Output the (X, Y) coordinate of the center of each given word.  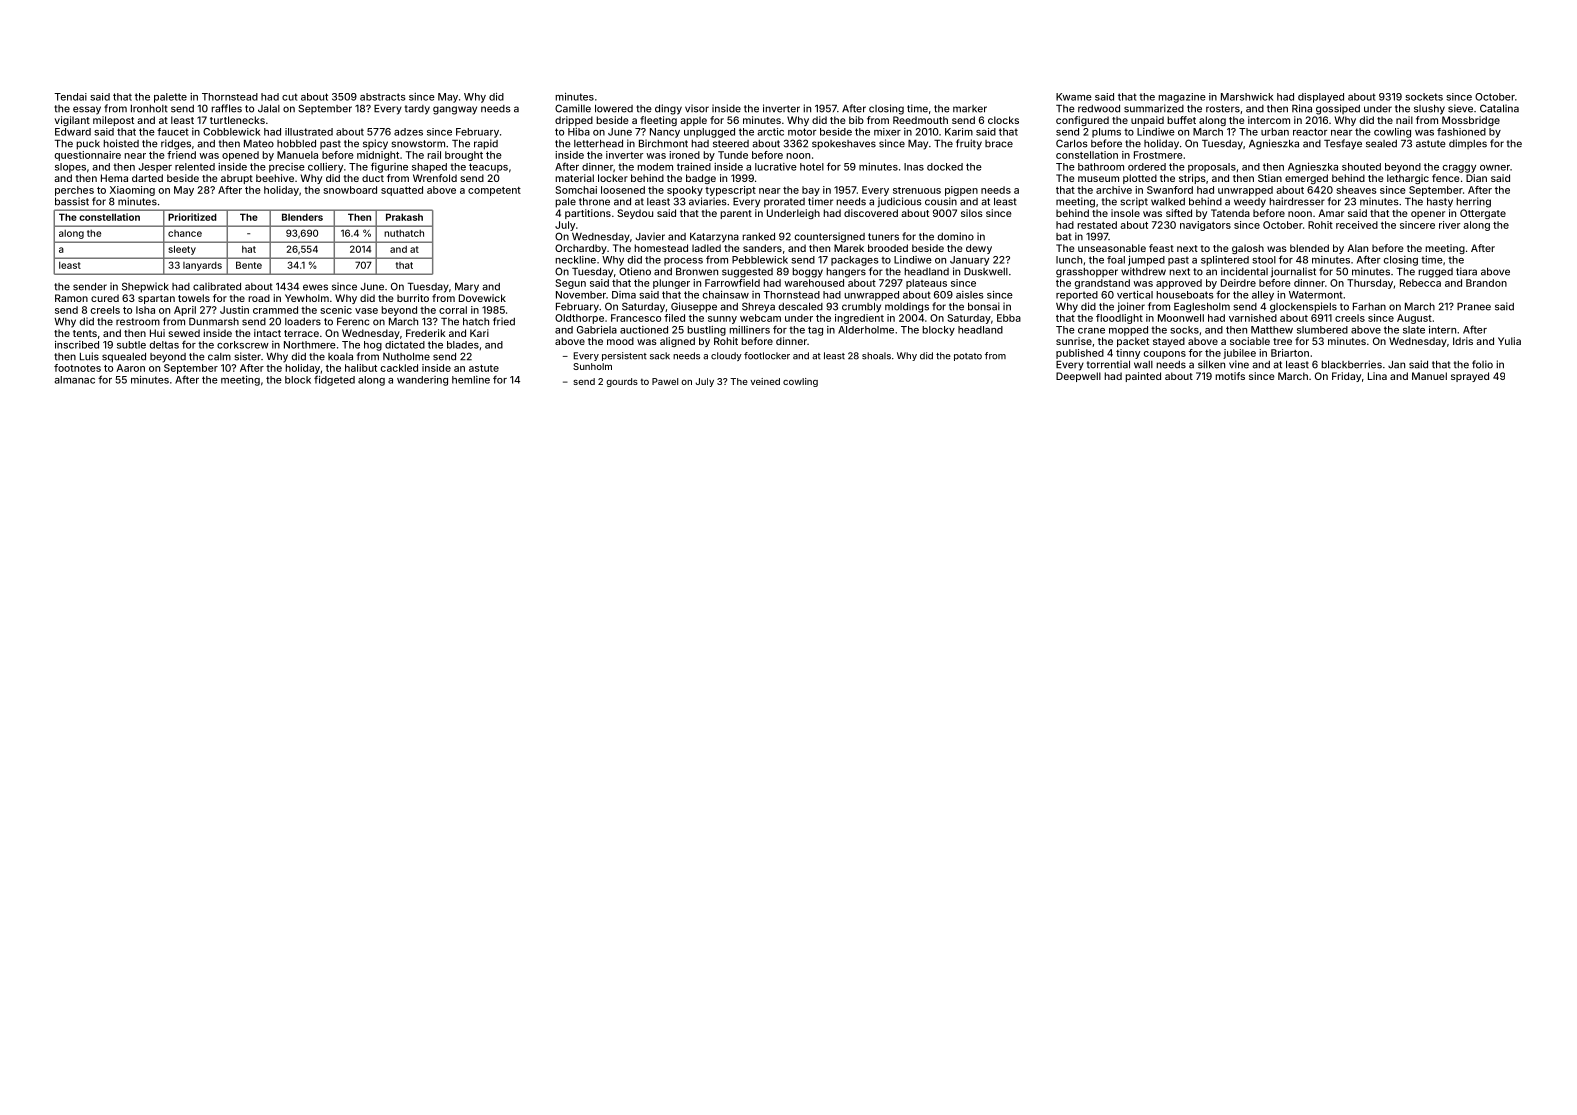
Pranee (1474, 307)
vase (366, 311)
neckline (575, 260)
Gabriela (597, 330)
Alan (1357, 248)
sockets (1424, 97)
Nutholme (406, 357)
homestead (661, 248)
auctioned (644, 330)
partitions (588, 214)
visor (697, 108)
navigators (1205, 226)
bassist (72, 201)
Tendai (70, 97)
